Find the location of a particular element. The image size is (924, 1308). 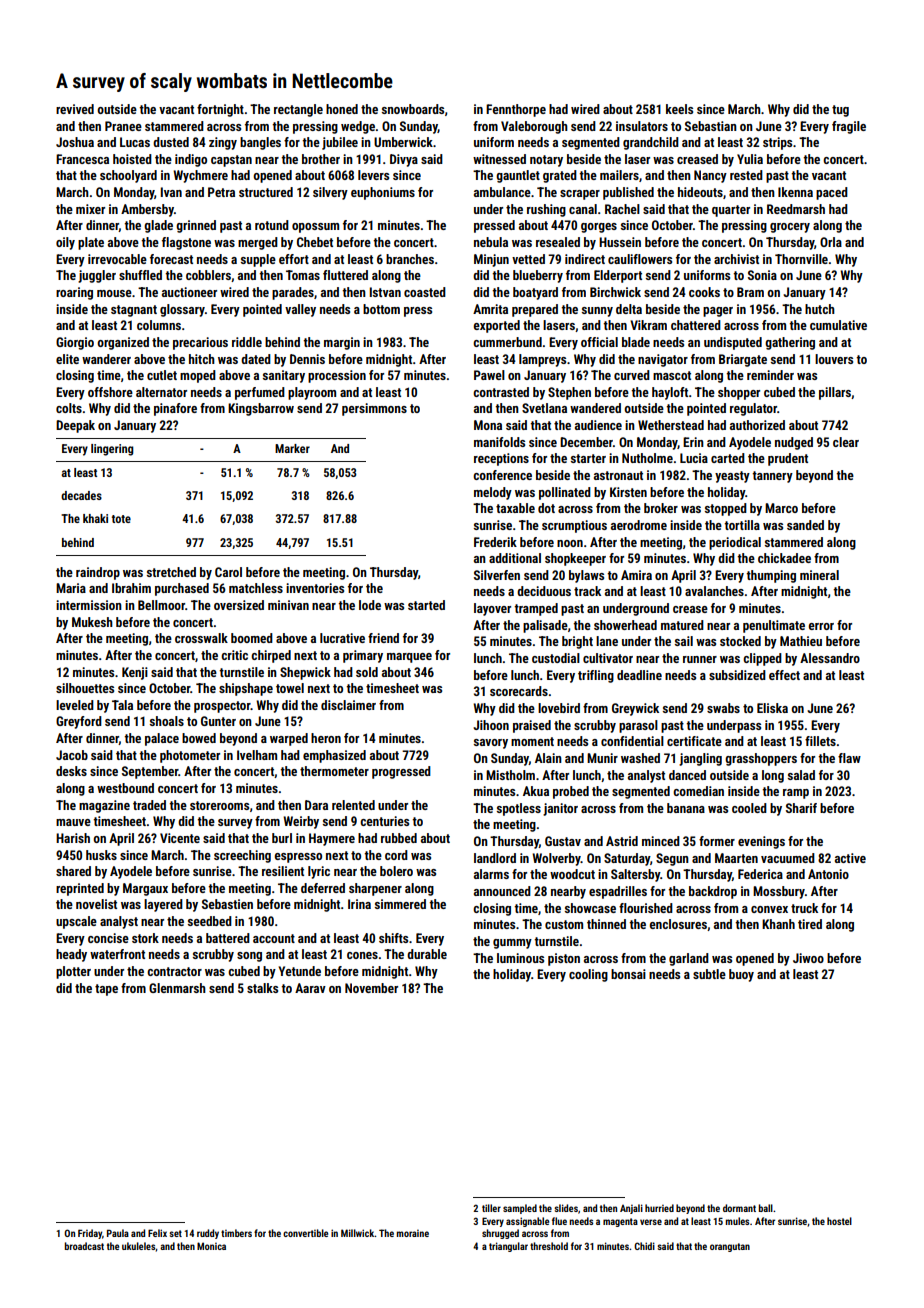

effect is located at coordinates (784, 675).
